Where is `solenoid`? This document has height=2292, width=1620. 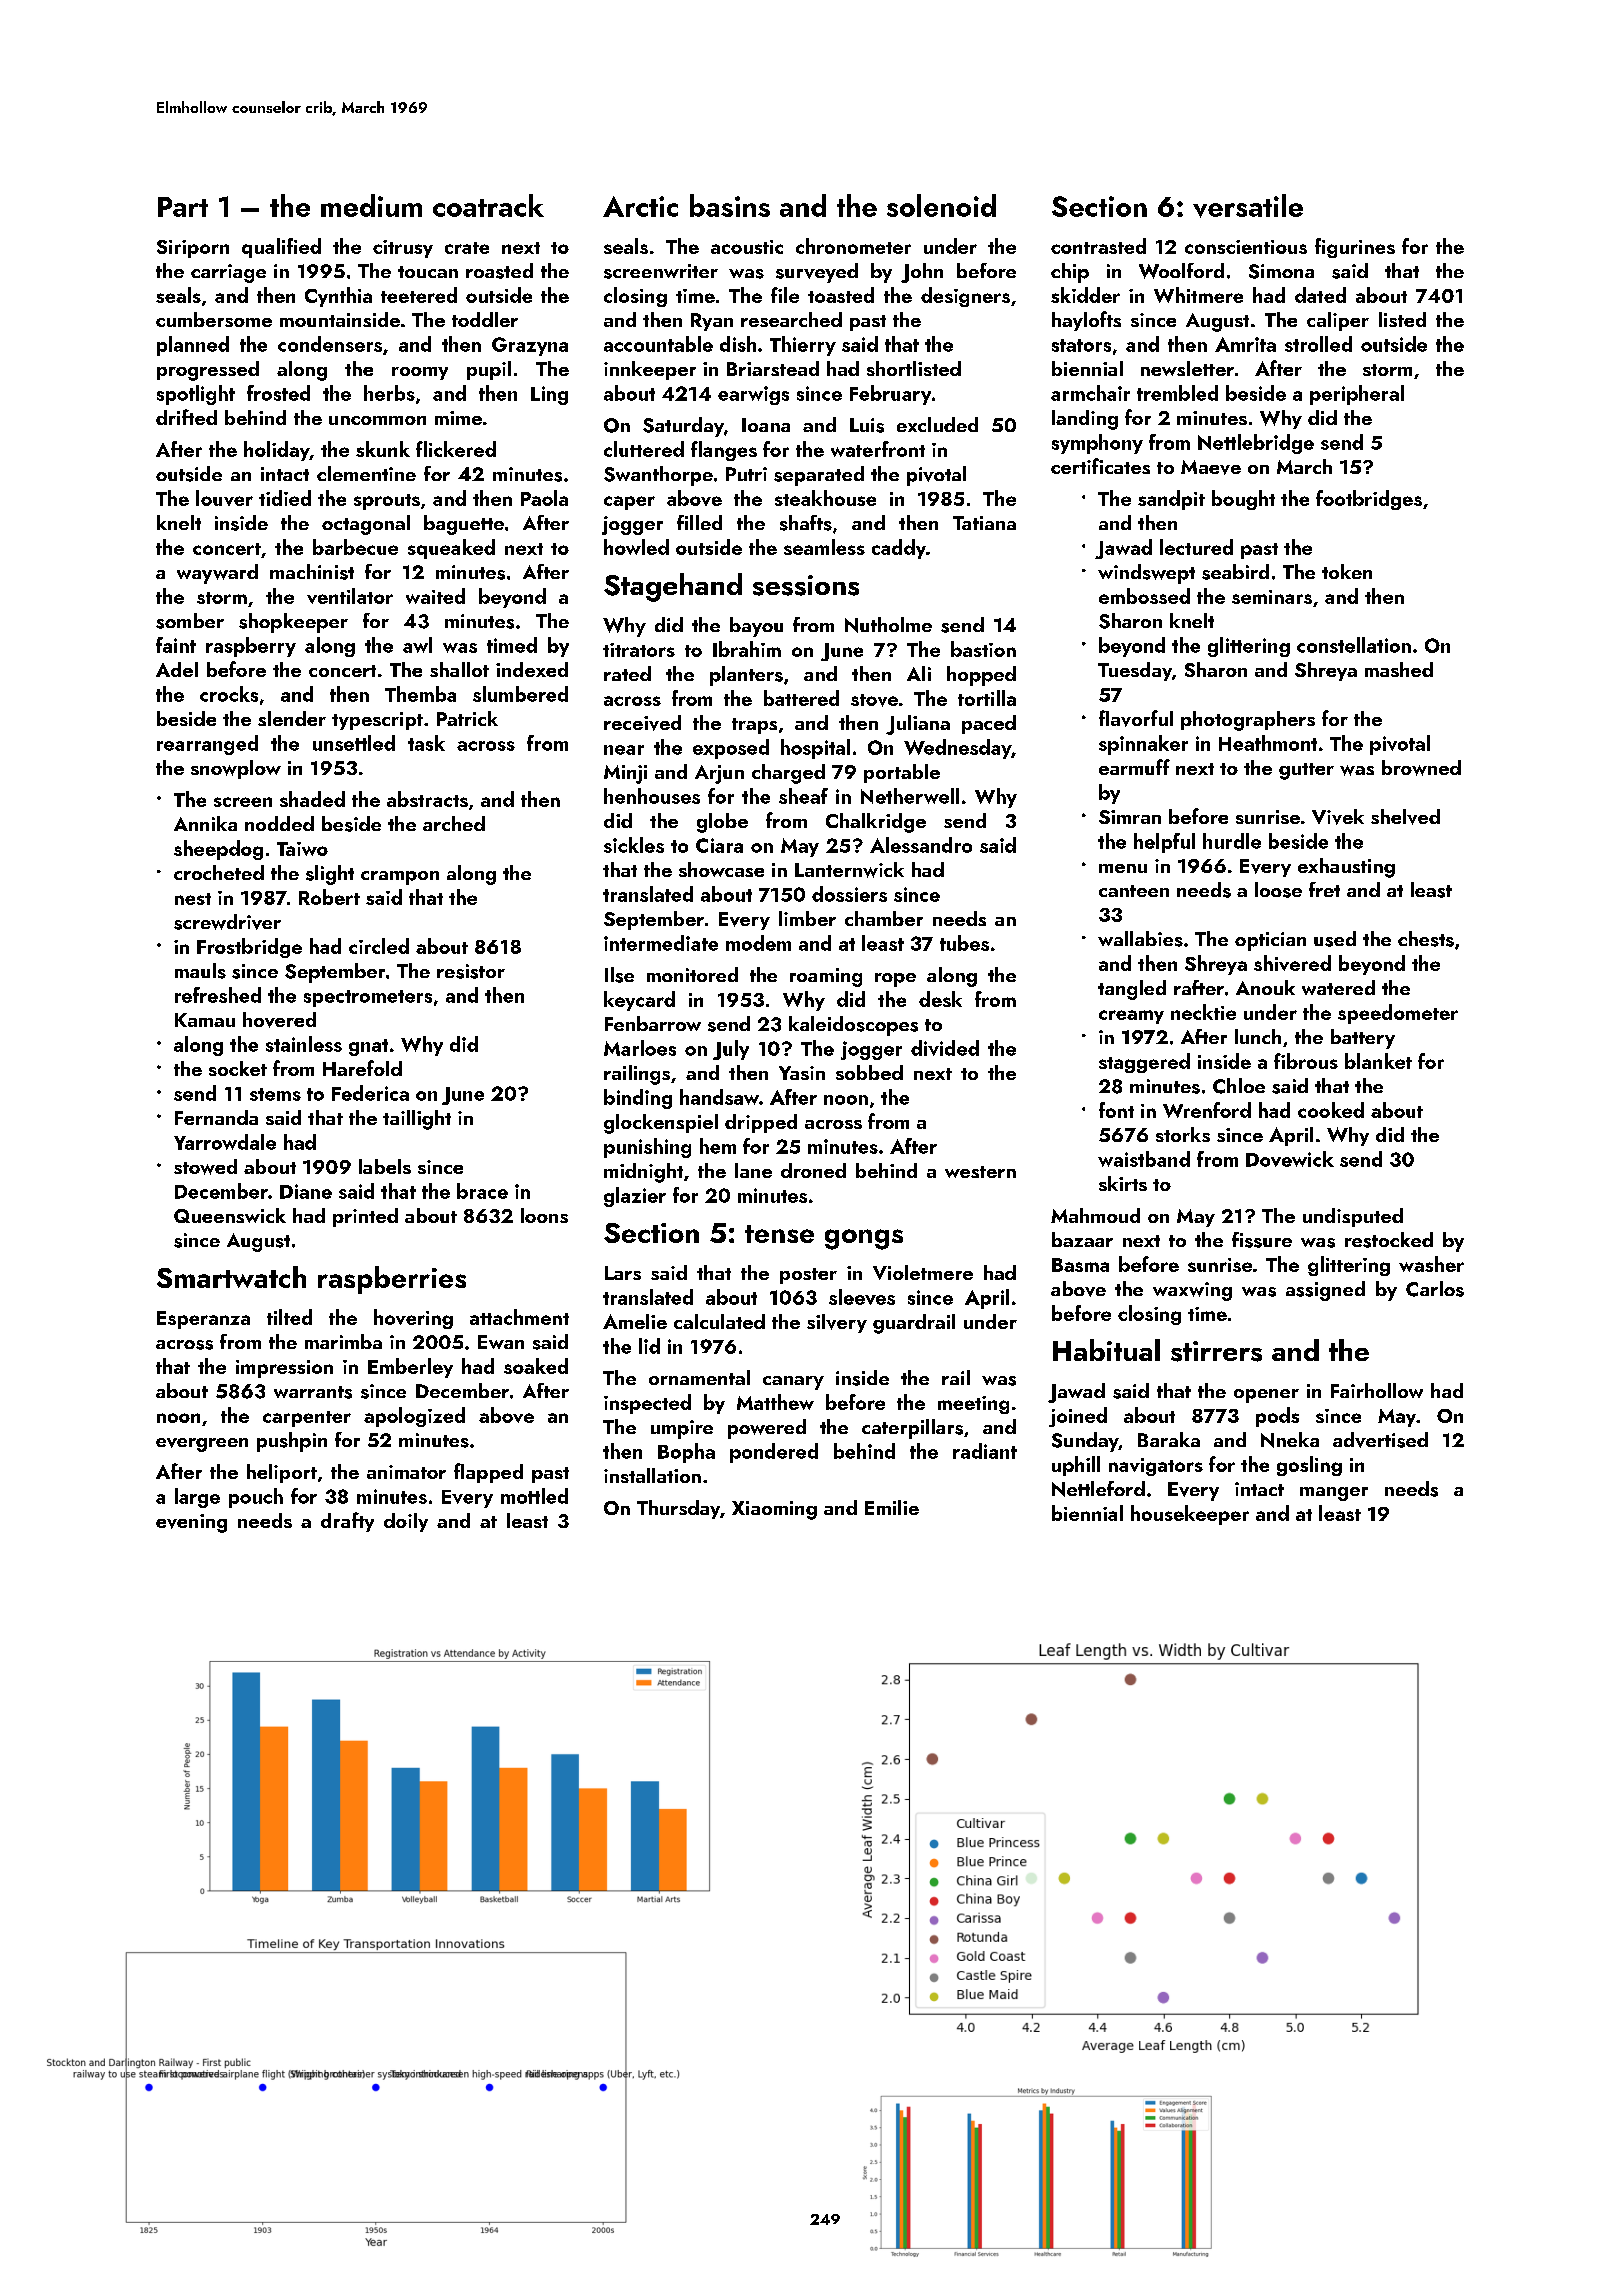 solenoid is located at coordinates (941, 205).
